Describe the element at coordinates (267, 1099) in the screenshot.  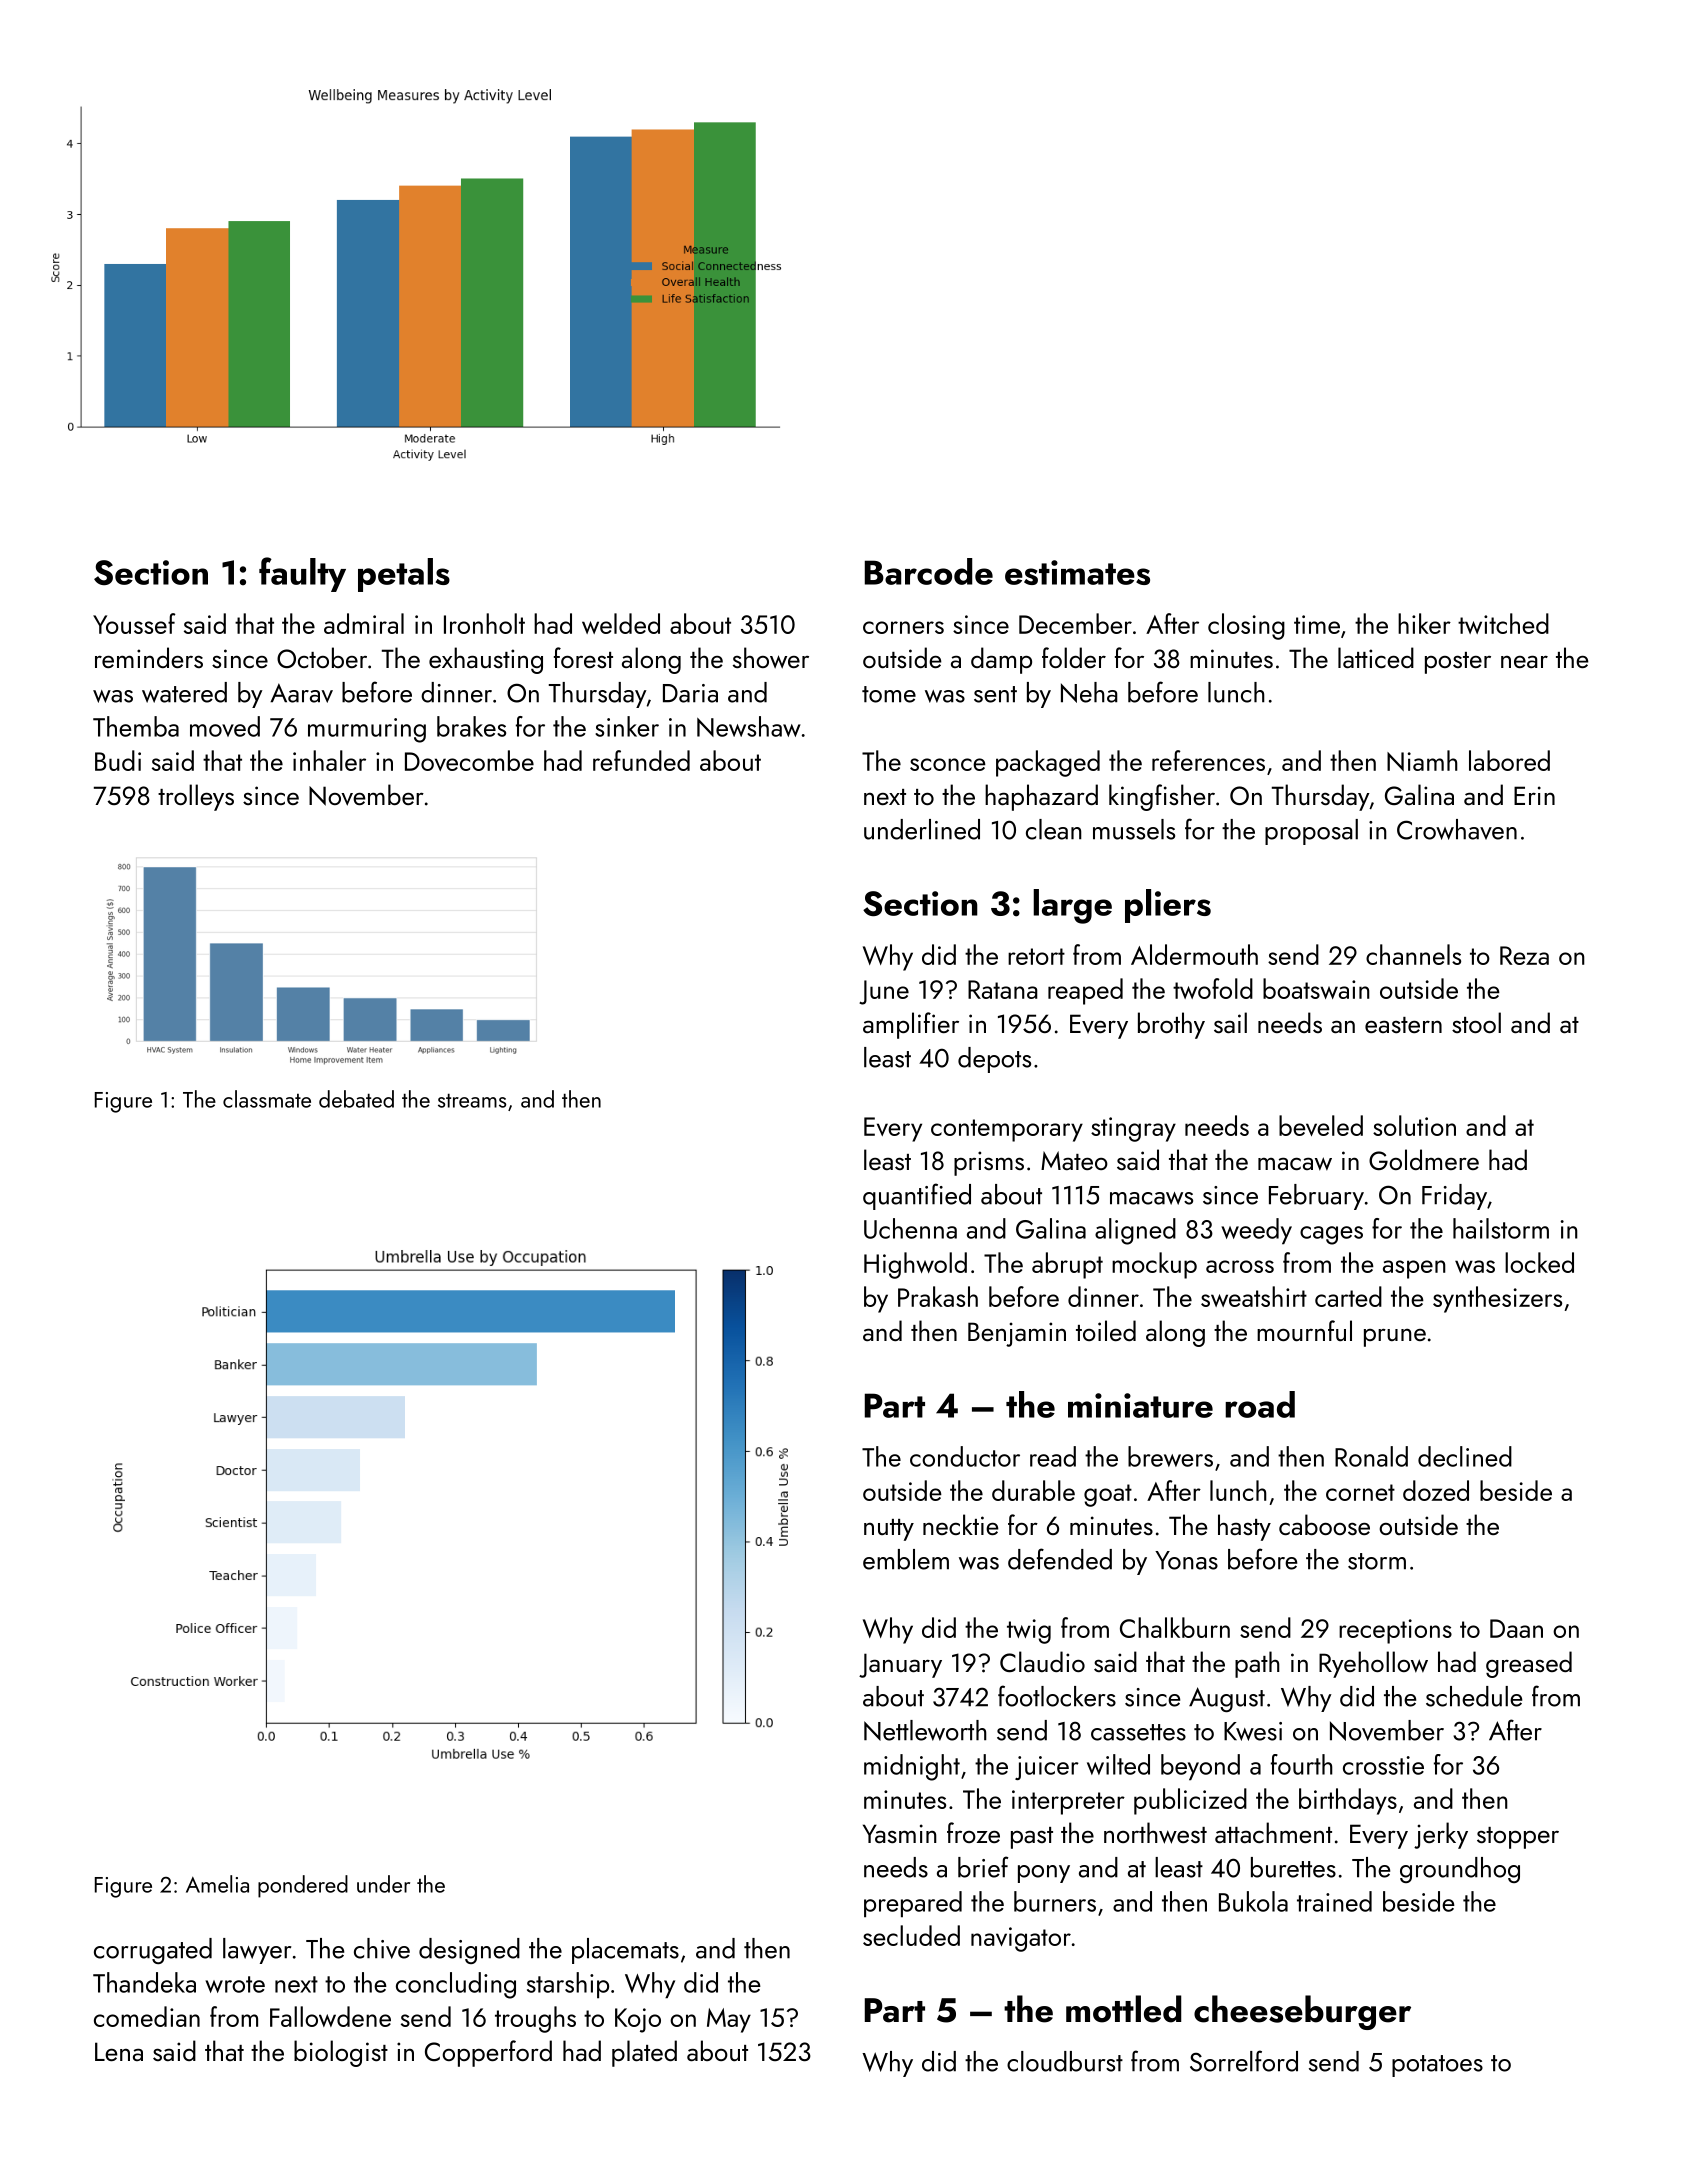
I see `classmate` at that location.
